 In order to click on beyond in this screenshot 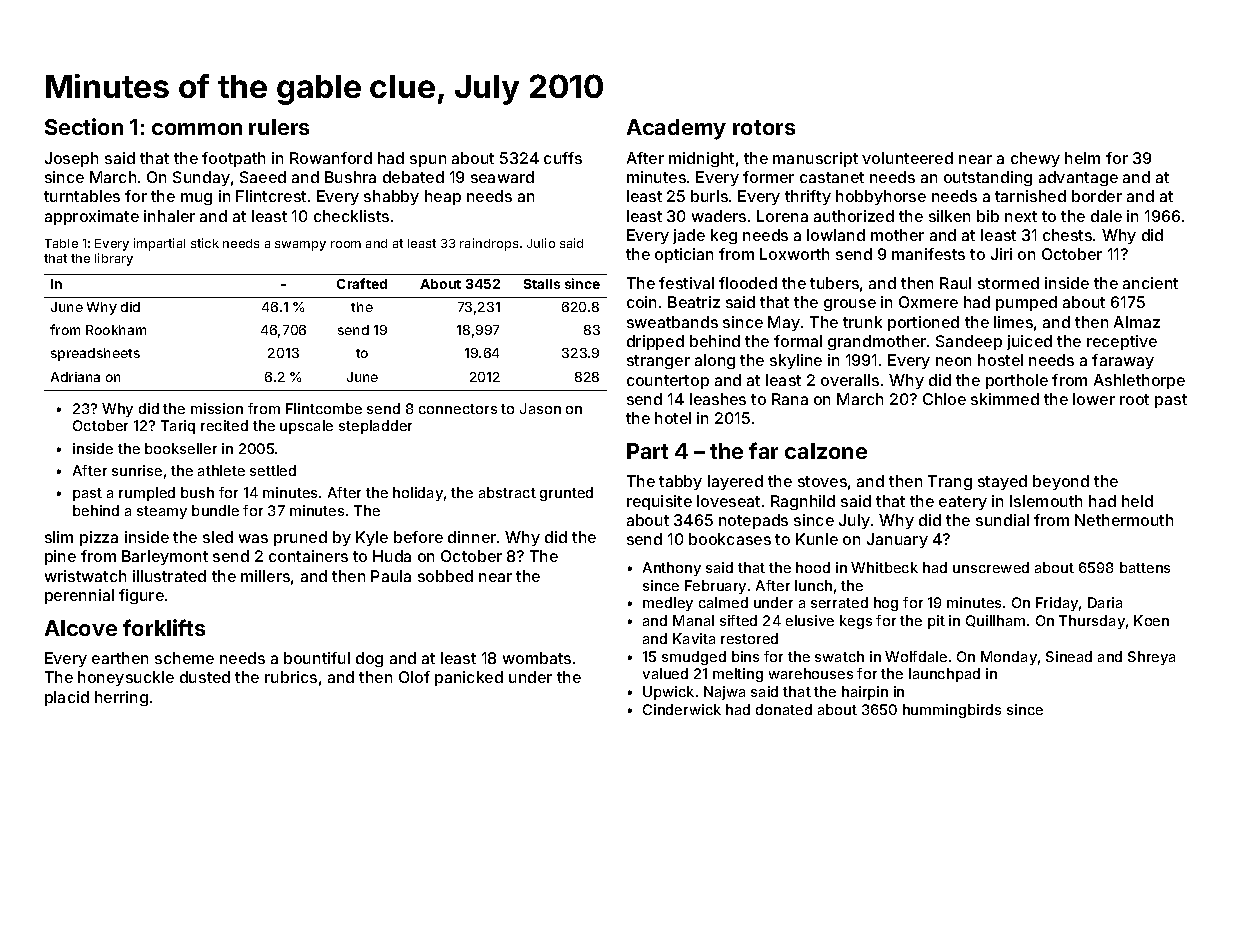, I will do `click(1061, 482)`.
